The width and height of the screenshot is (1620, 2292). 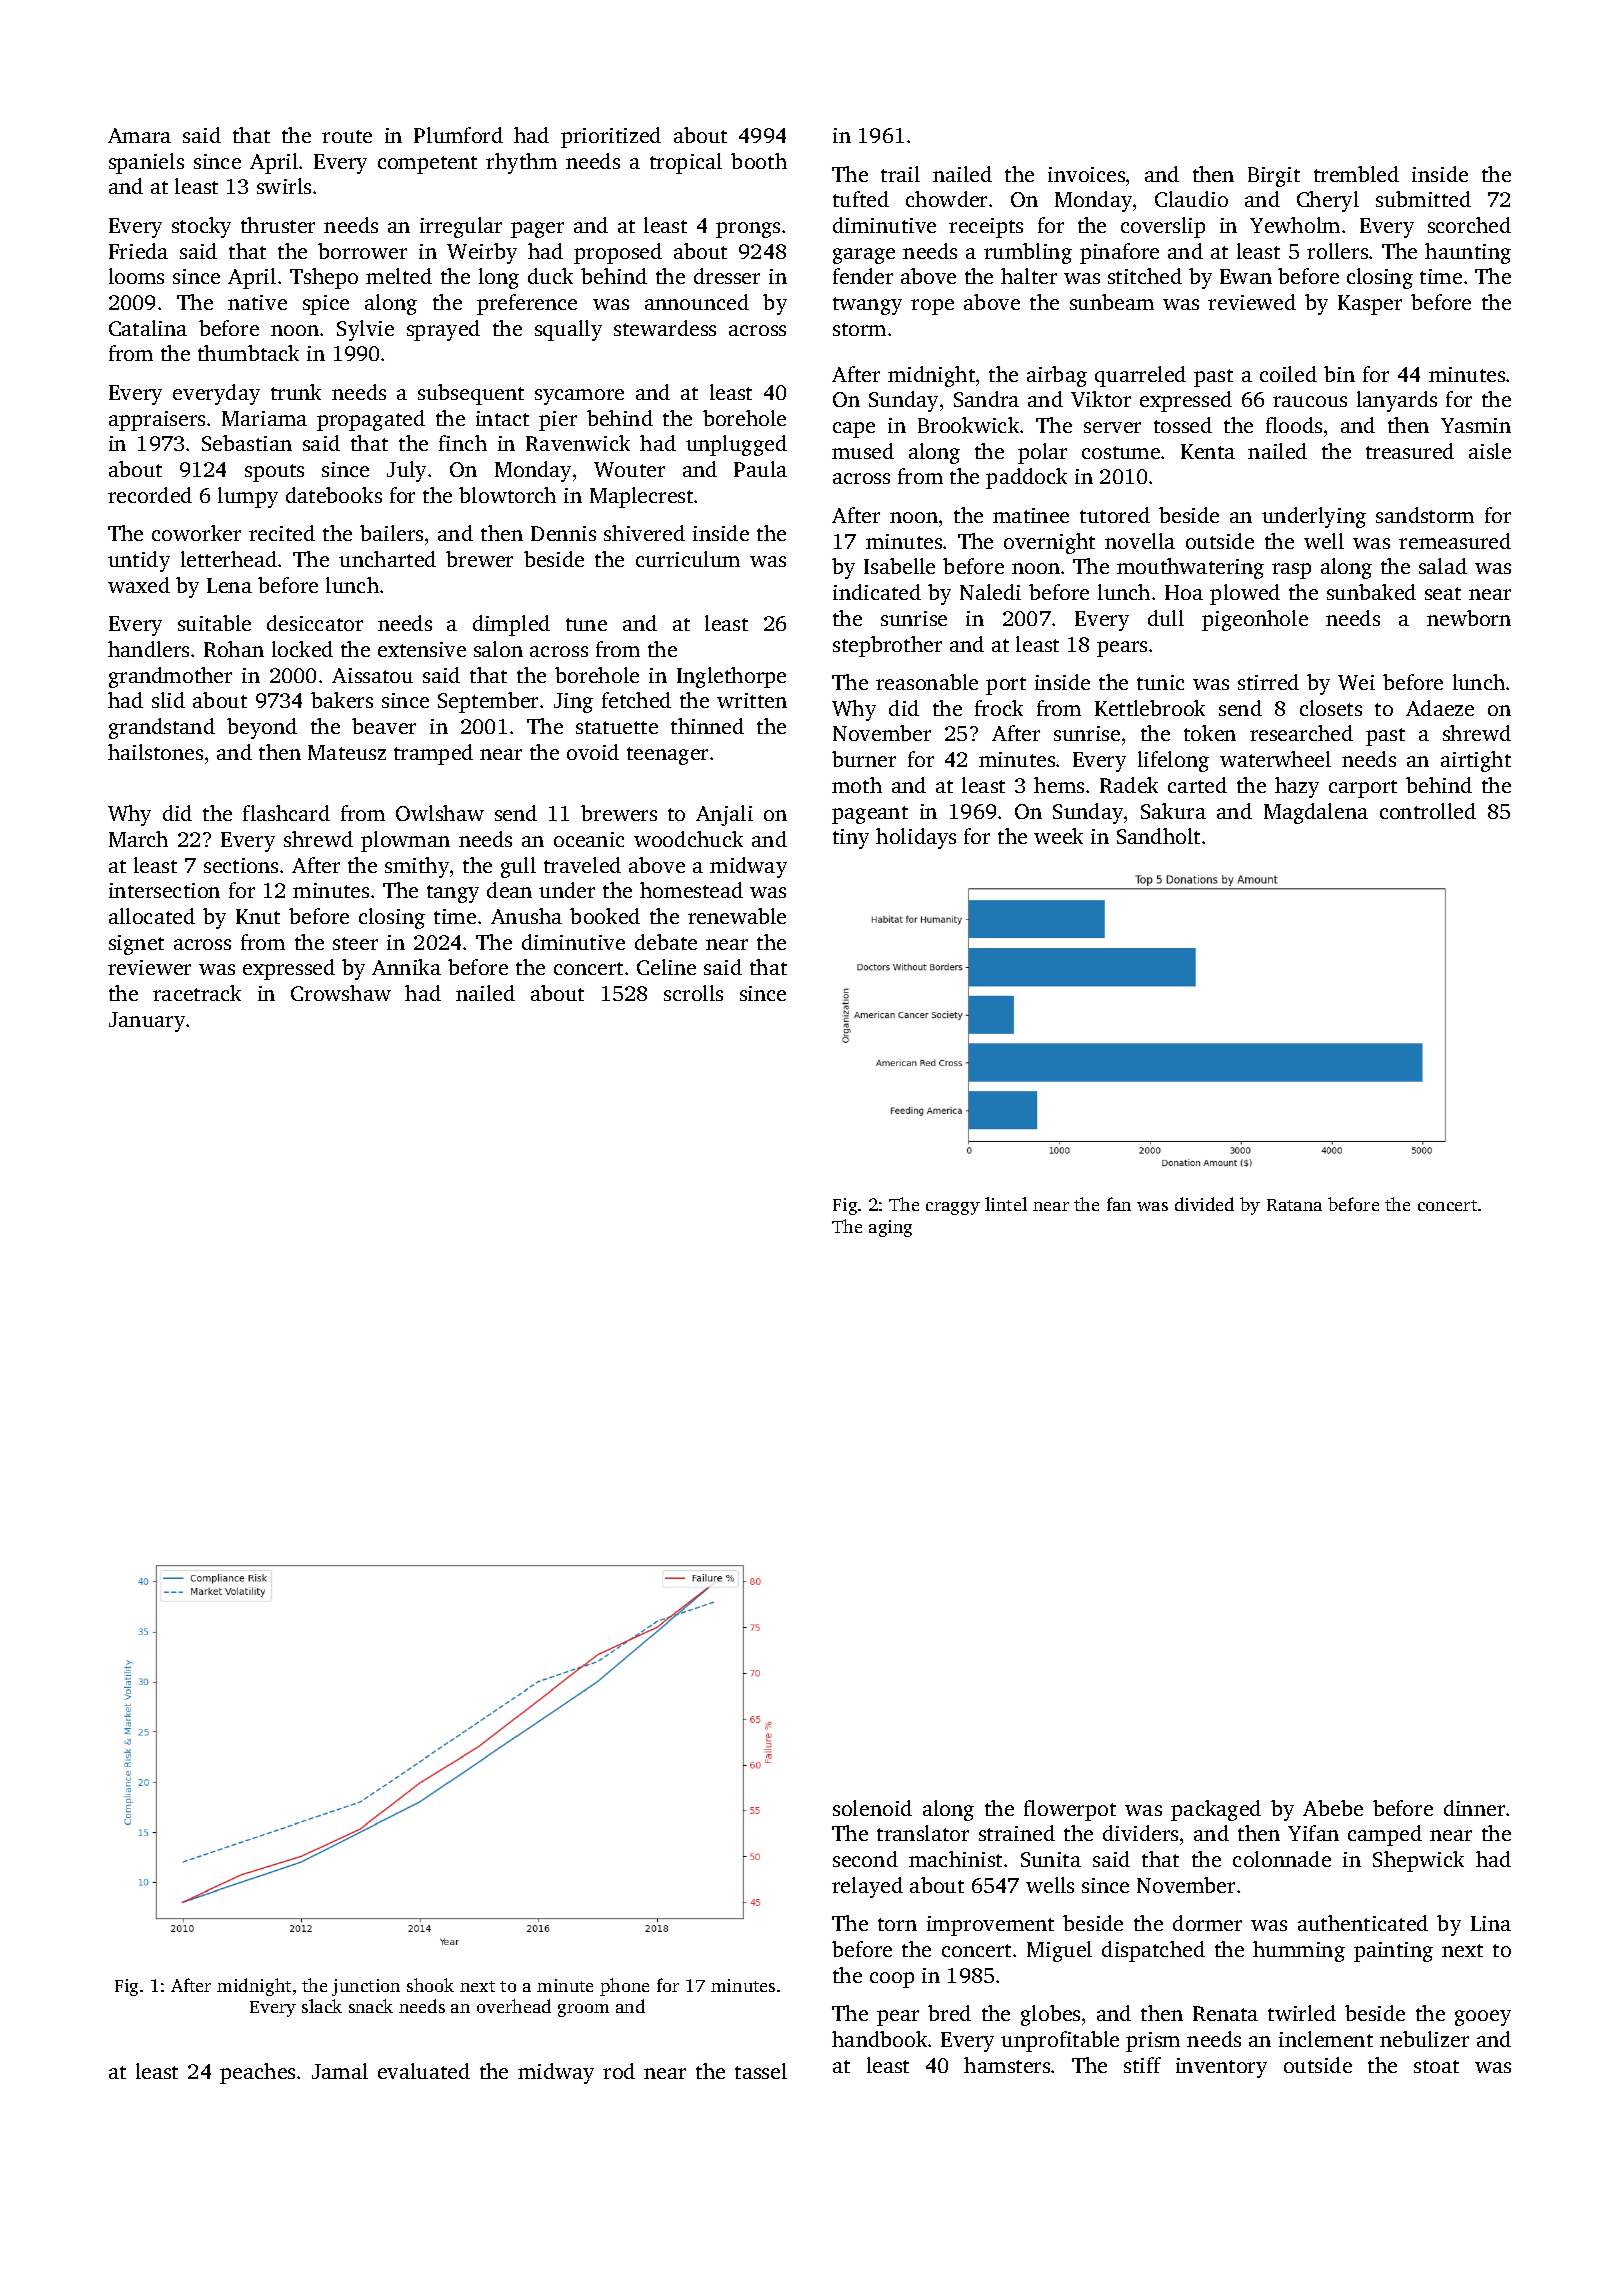 I want to click on looms, so click(x=136, y=276).
